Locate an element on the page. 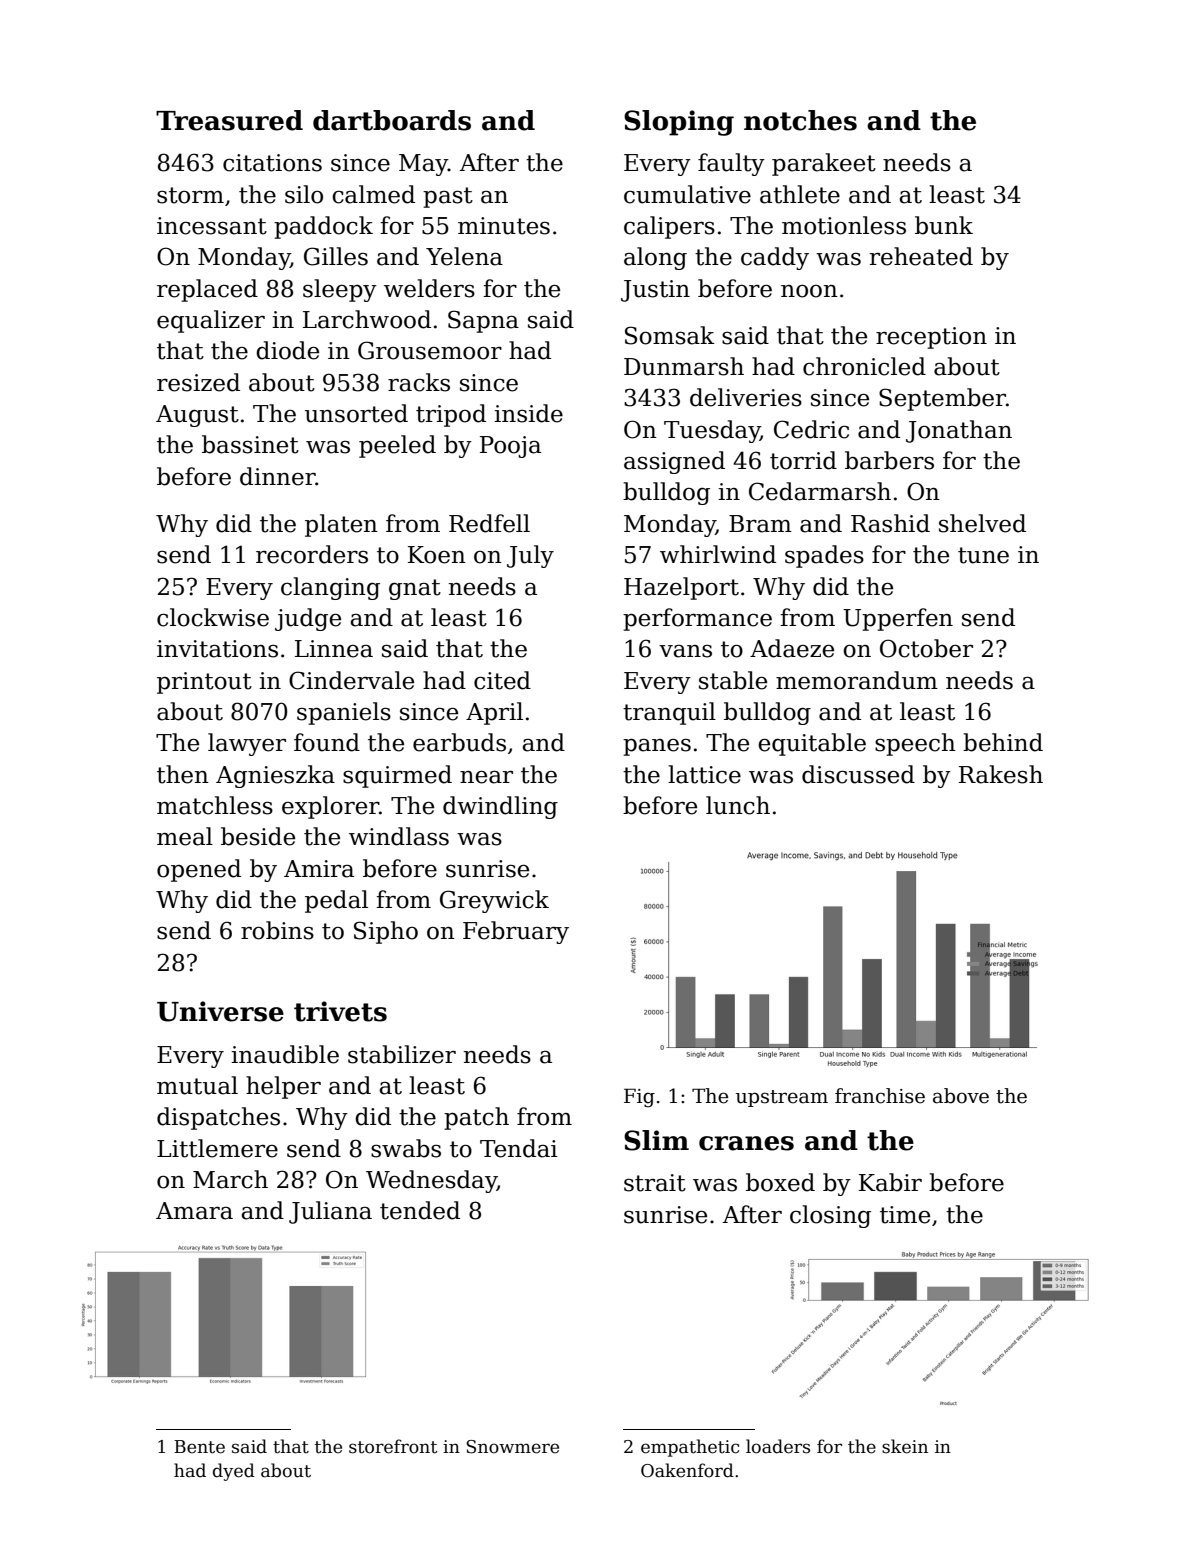 Image resolution: width=1201 pixels, height=1554 pixels. stabilizer is located at coordinates (402, 1054).
